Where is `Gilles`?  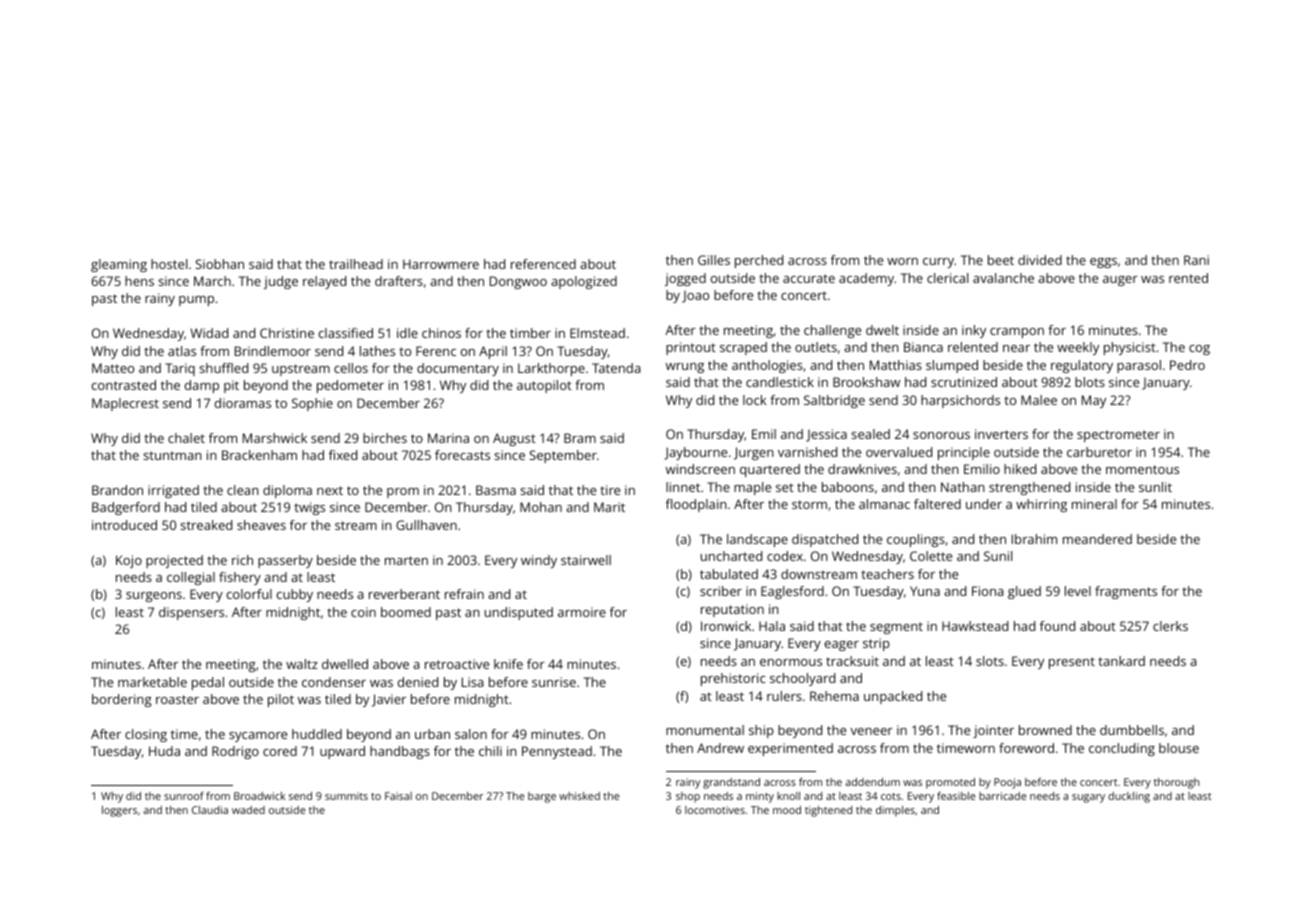 Gilles is located at coordinates (714, 260).
